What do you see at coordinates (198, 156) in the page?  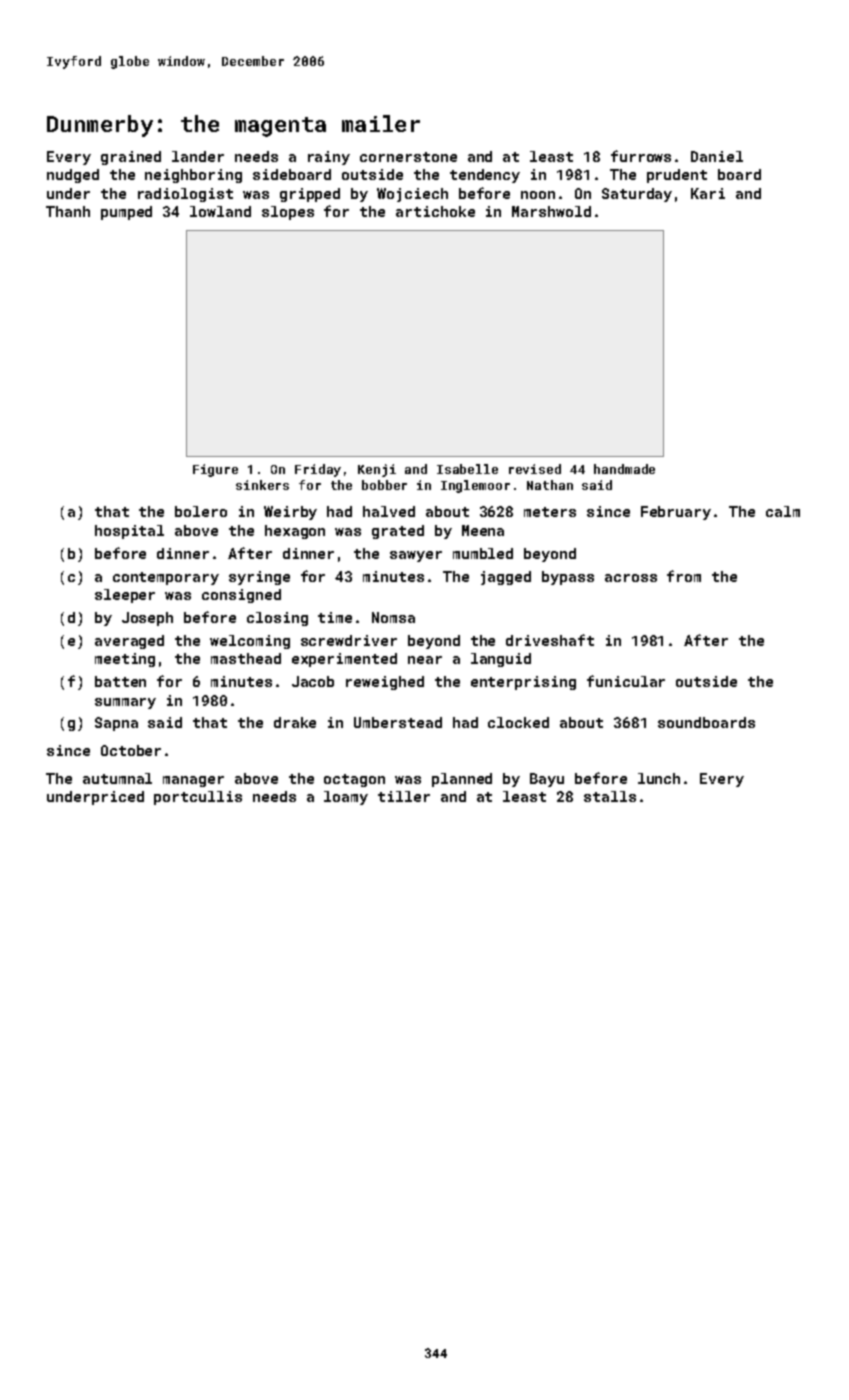 I see `lander` at bounding box center [198, 156].
